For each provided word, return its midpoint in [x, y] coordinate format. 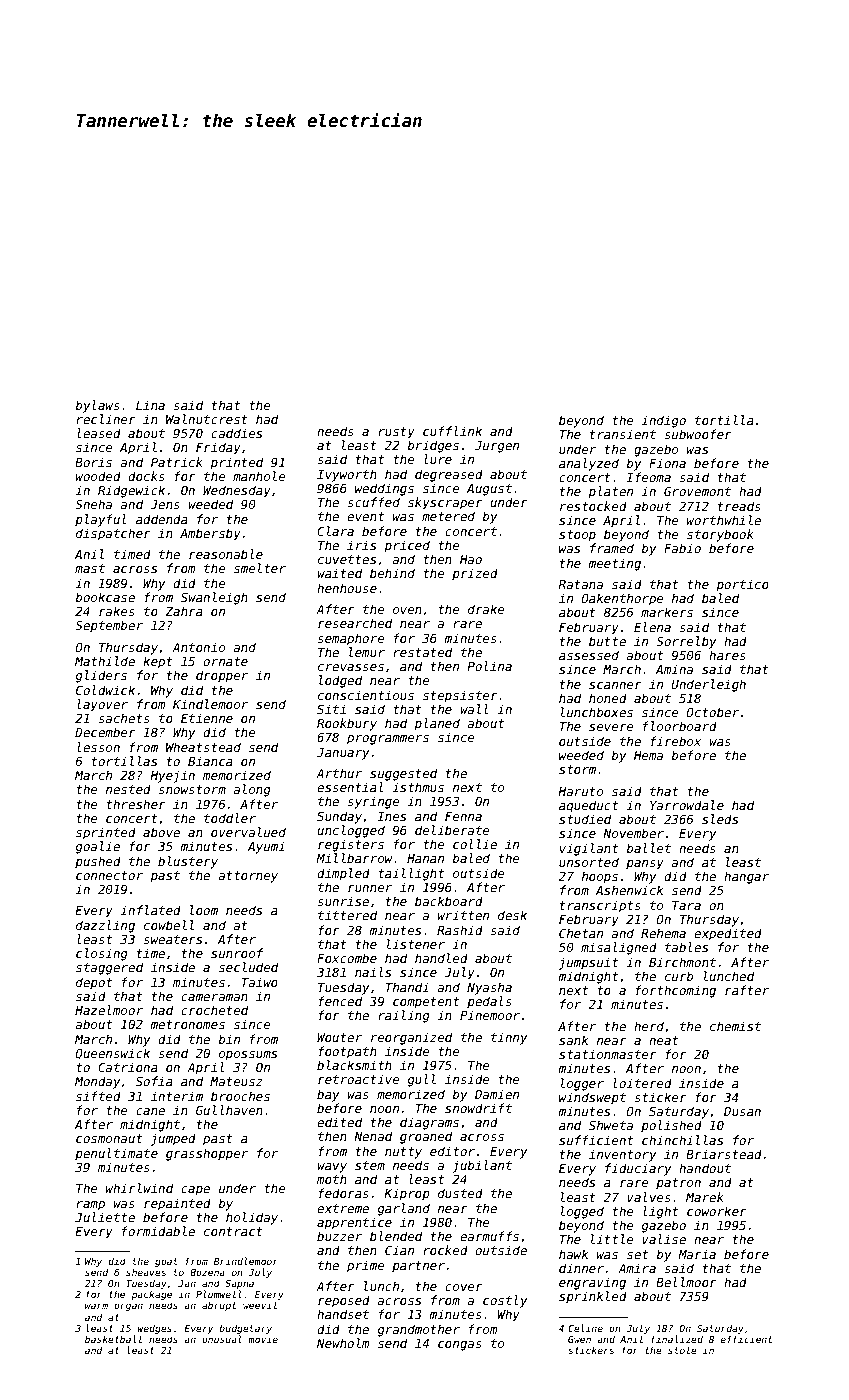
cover [464, 1287]
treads [739, 506]
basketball [113, 1339]
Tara [686, 905]
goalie [97, 847]
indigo [663, 421]
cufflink [452, 431]
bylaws [97, 406]
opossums [248, 1056]
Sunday [339, 817]
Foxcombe [347, 958]
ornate [225, 661]
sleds [720, 819]
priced [407, 546]
